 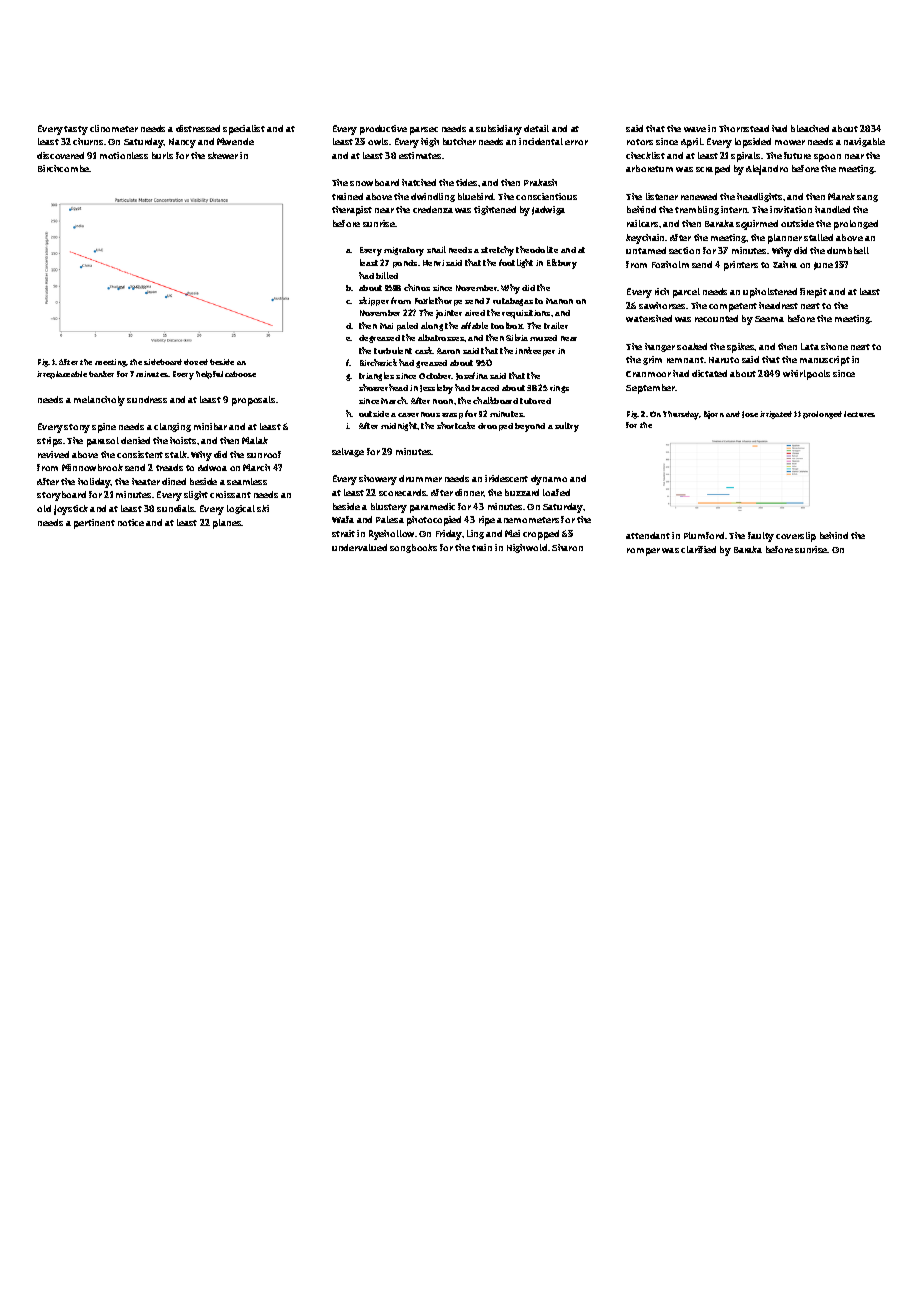 I want to click on notice, so click(x=131, y=522).
